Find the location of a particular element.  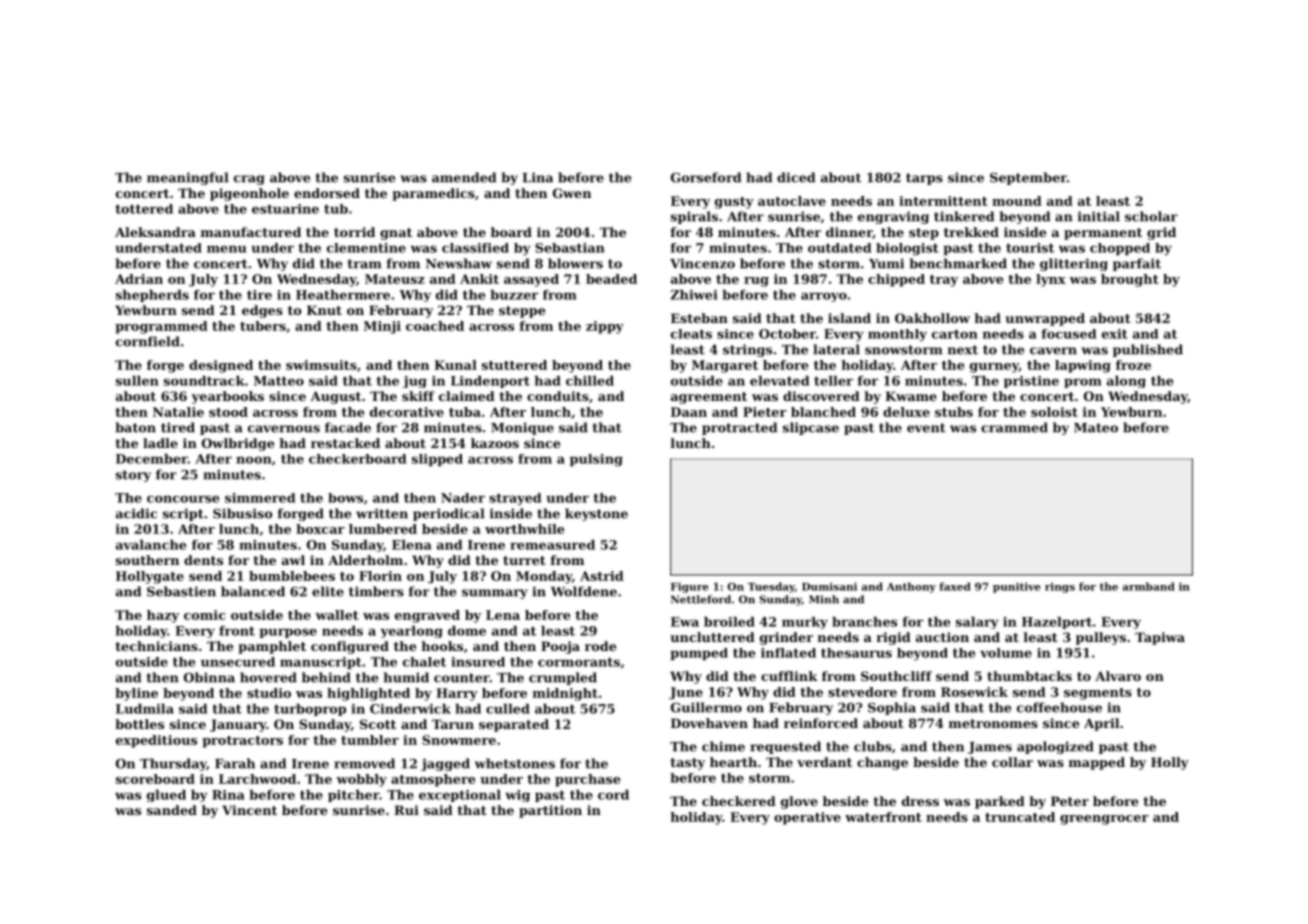

bottles is located at coordinates (139, 724).
